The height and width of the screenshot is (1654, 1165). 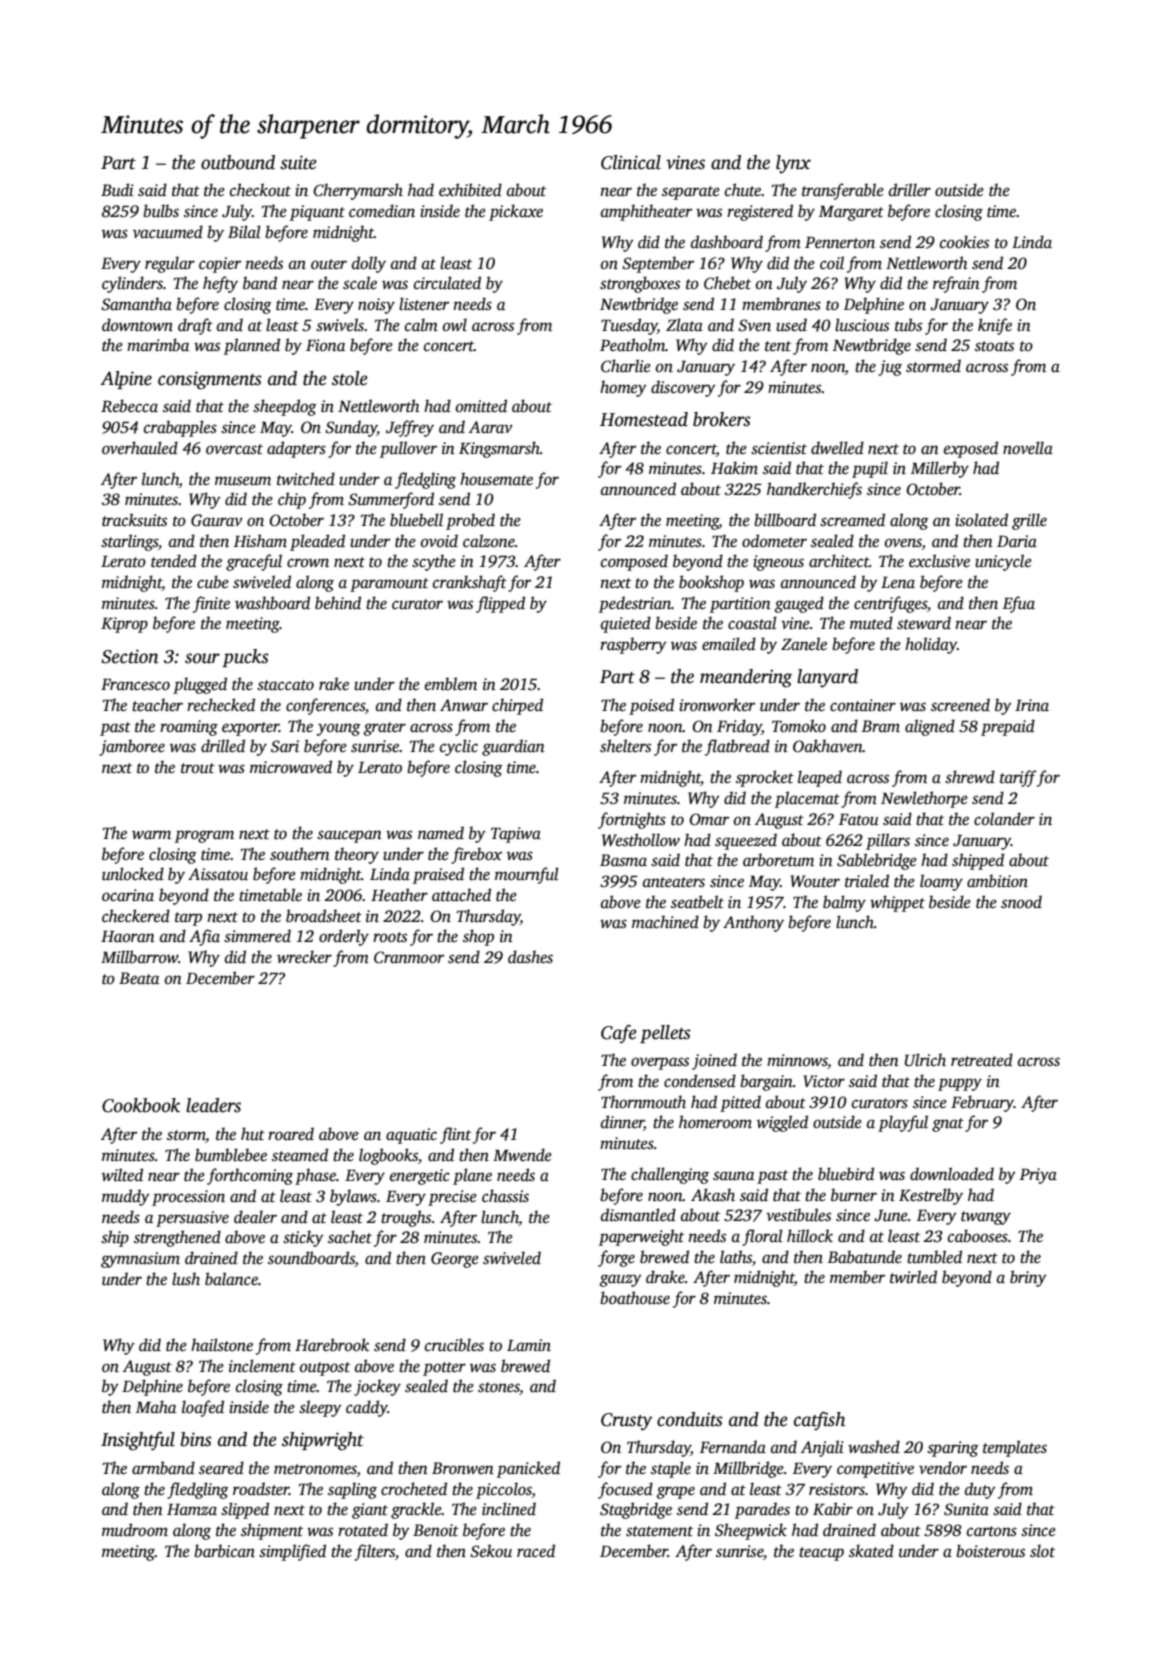 What do you see at coordinates (441, 833) in the screenshot?
I see `named` at bounding box center [441, 833].
